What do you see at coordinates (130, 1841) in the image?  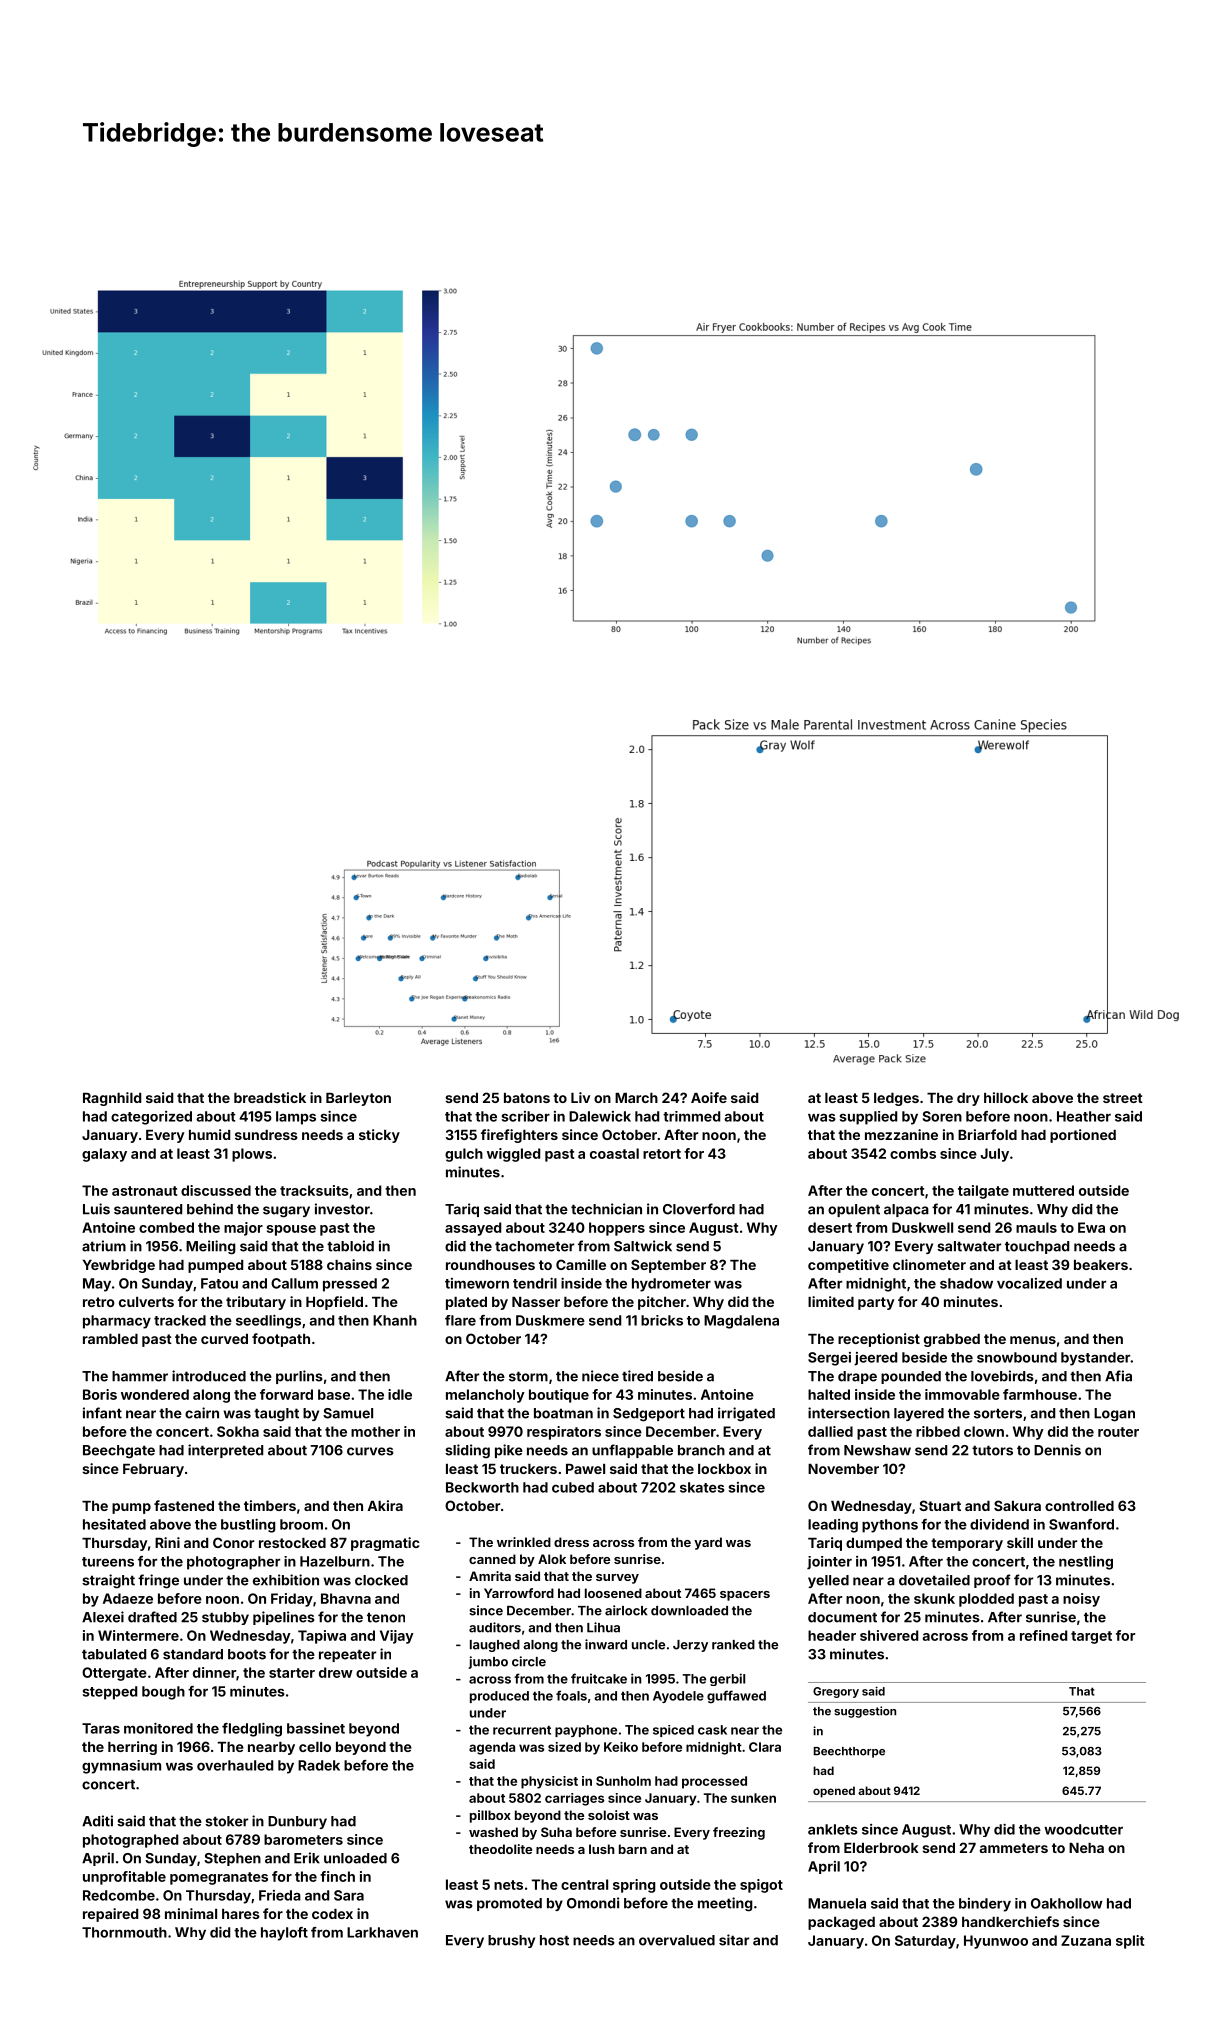 I see `photographed` at bounding box center [130, 1841].
